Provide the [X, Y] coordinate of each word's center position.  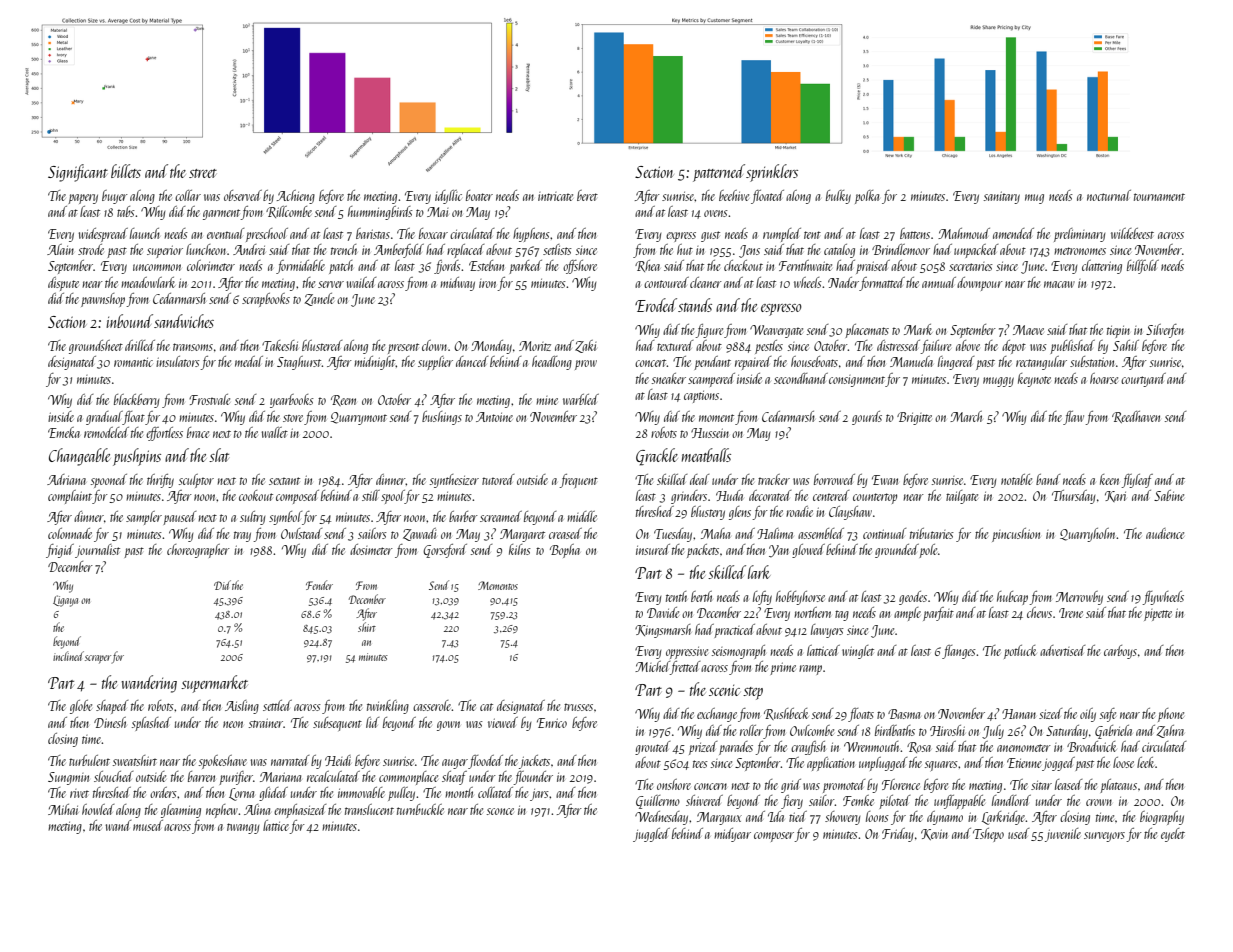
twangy [243, 828]
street [203, 173]
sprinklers [772, 173]
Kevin [934, 834]
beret [587, 195]
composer [774, 837]
